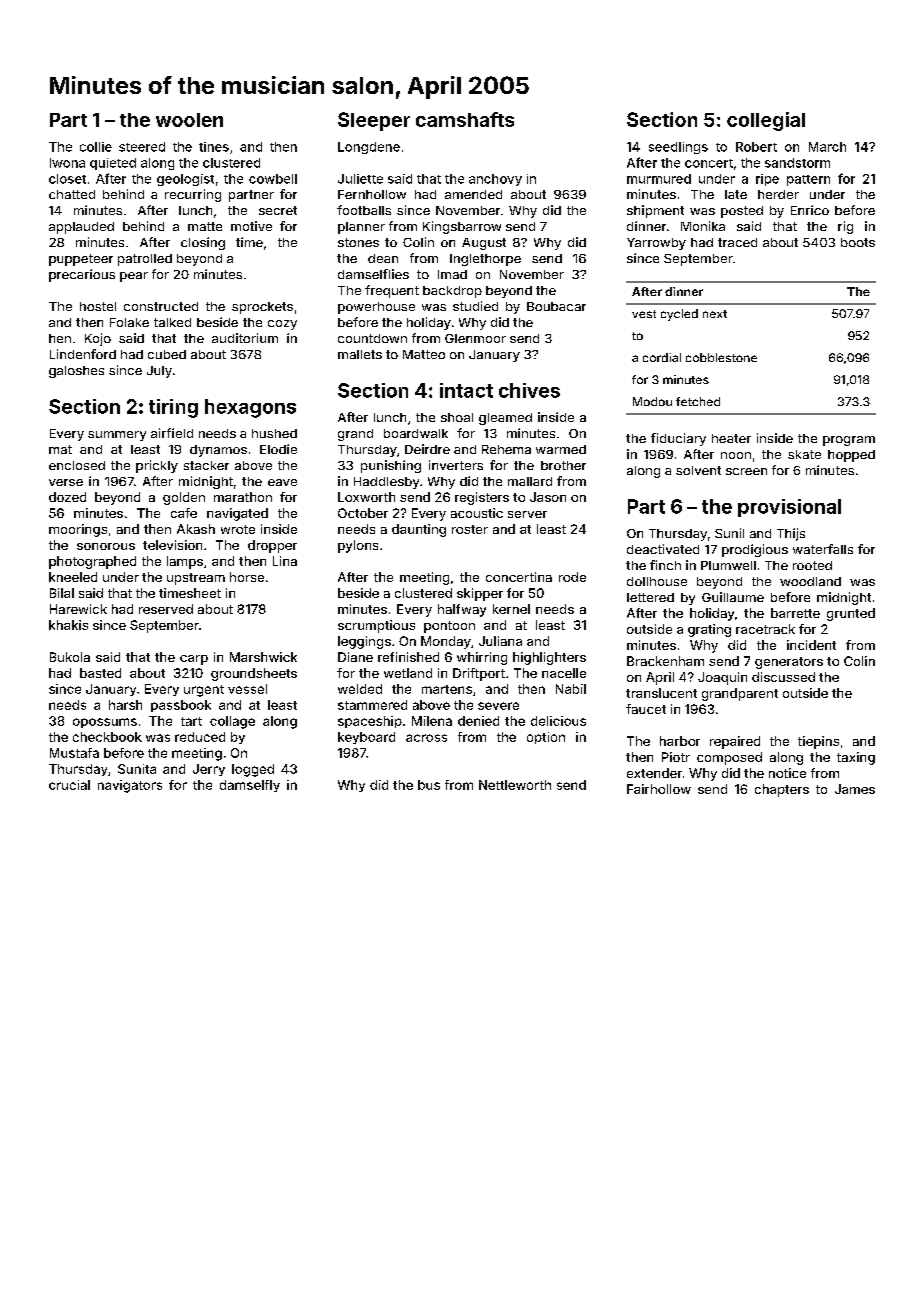 This image has height=1308, width=924. What do you see at coordinates (372, 338) in the image?
I see `countdown` at bounding box center [372, 338].
